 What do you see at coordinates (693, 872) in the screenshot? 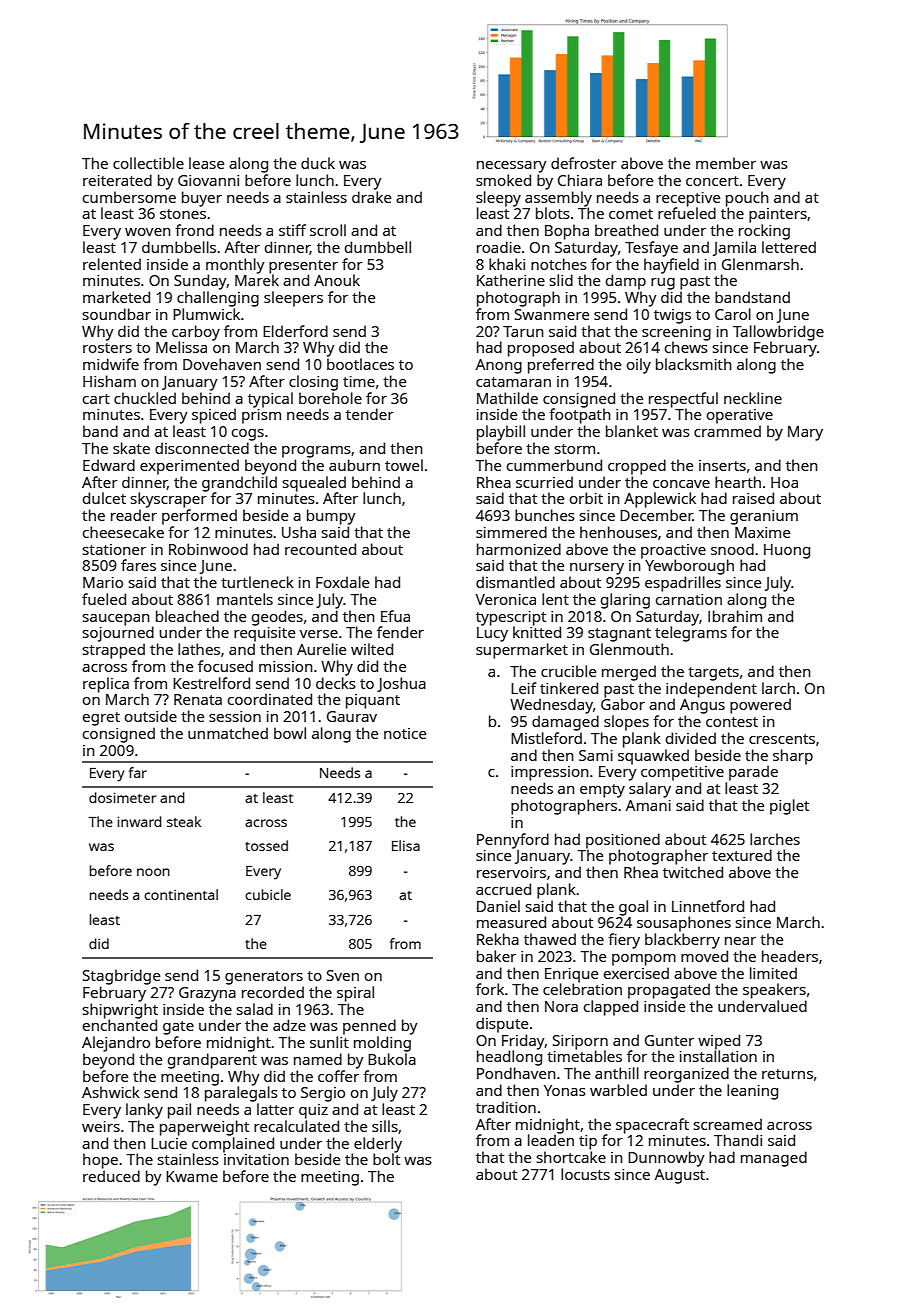
I see `twitched` at bounding box center [693, 872].
